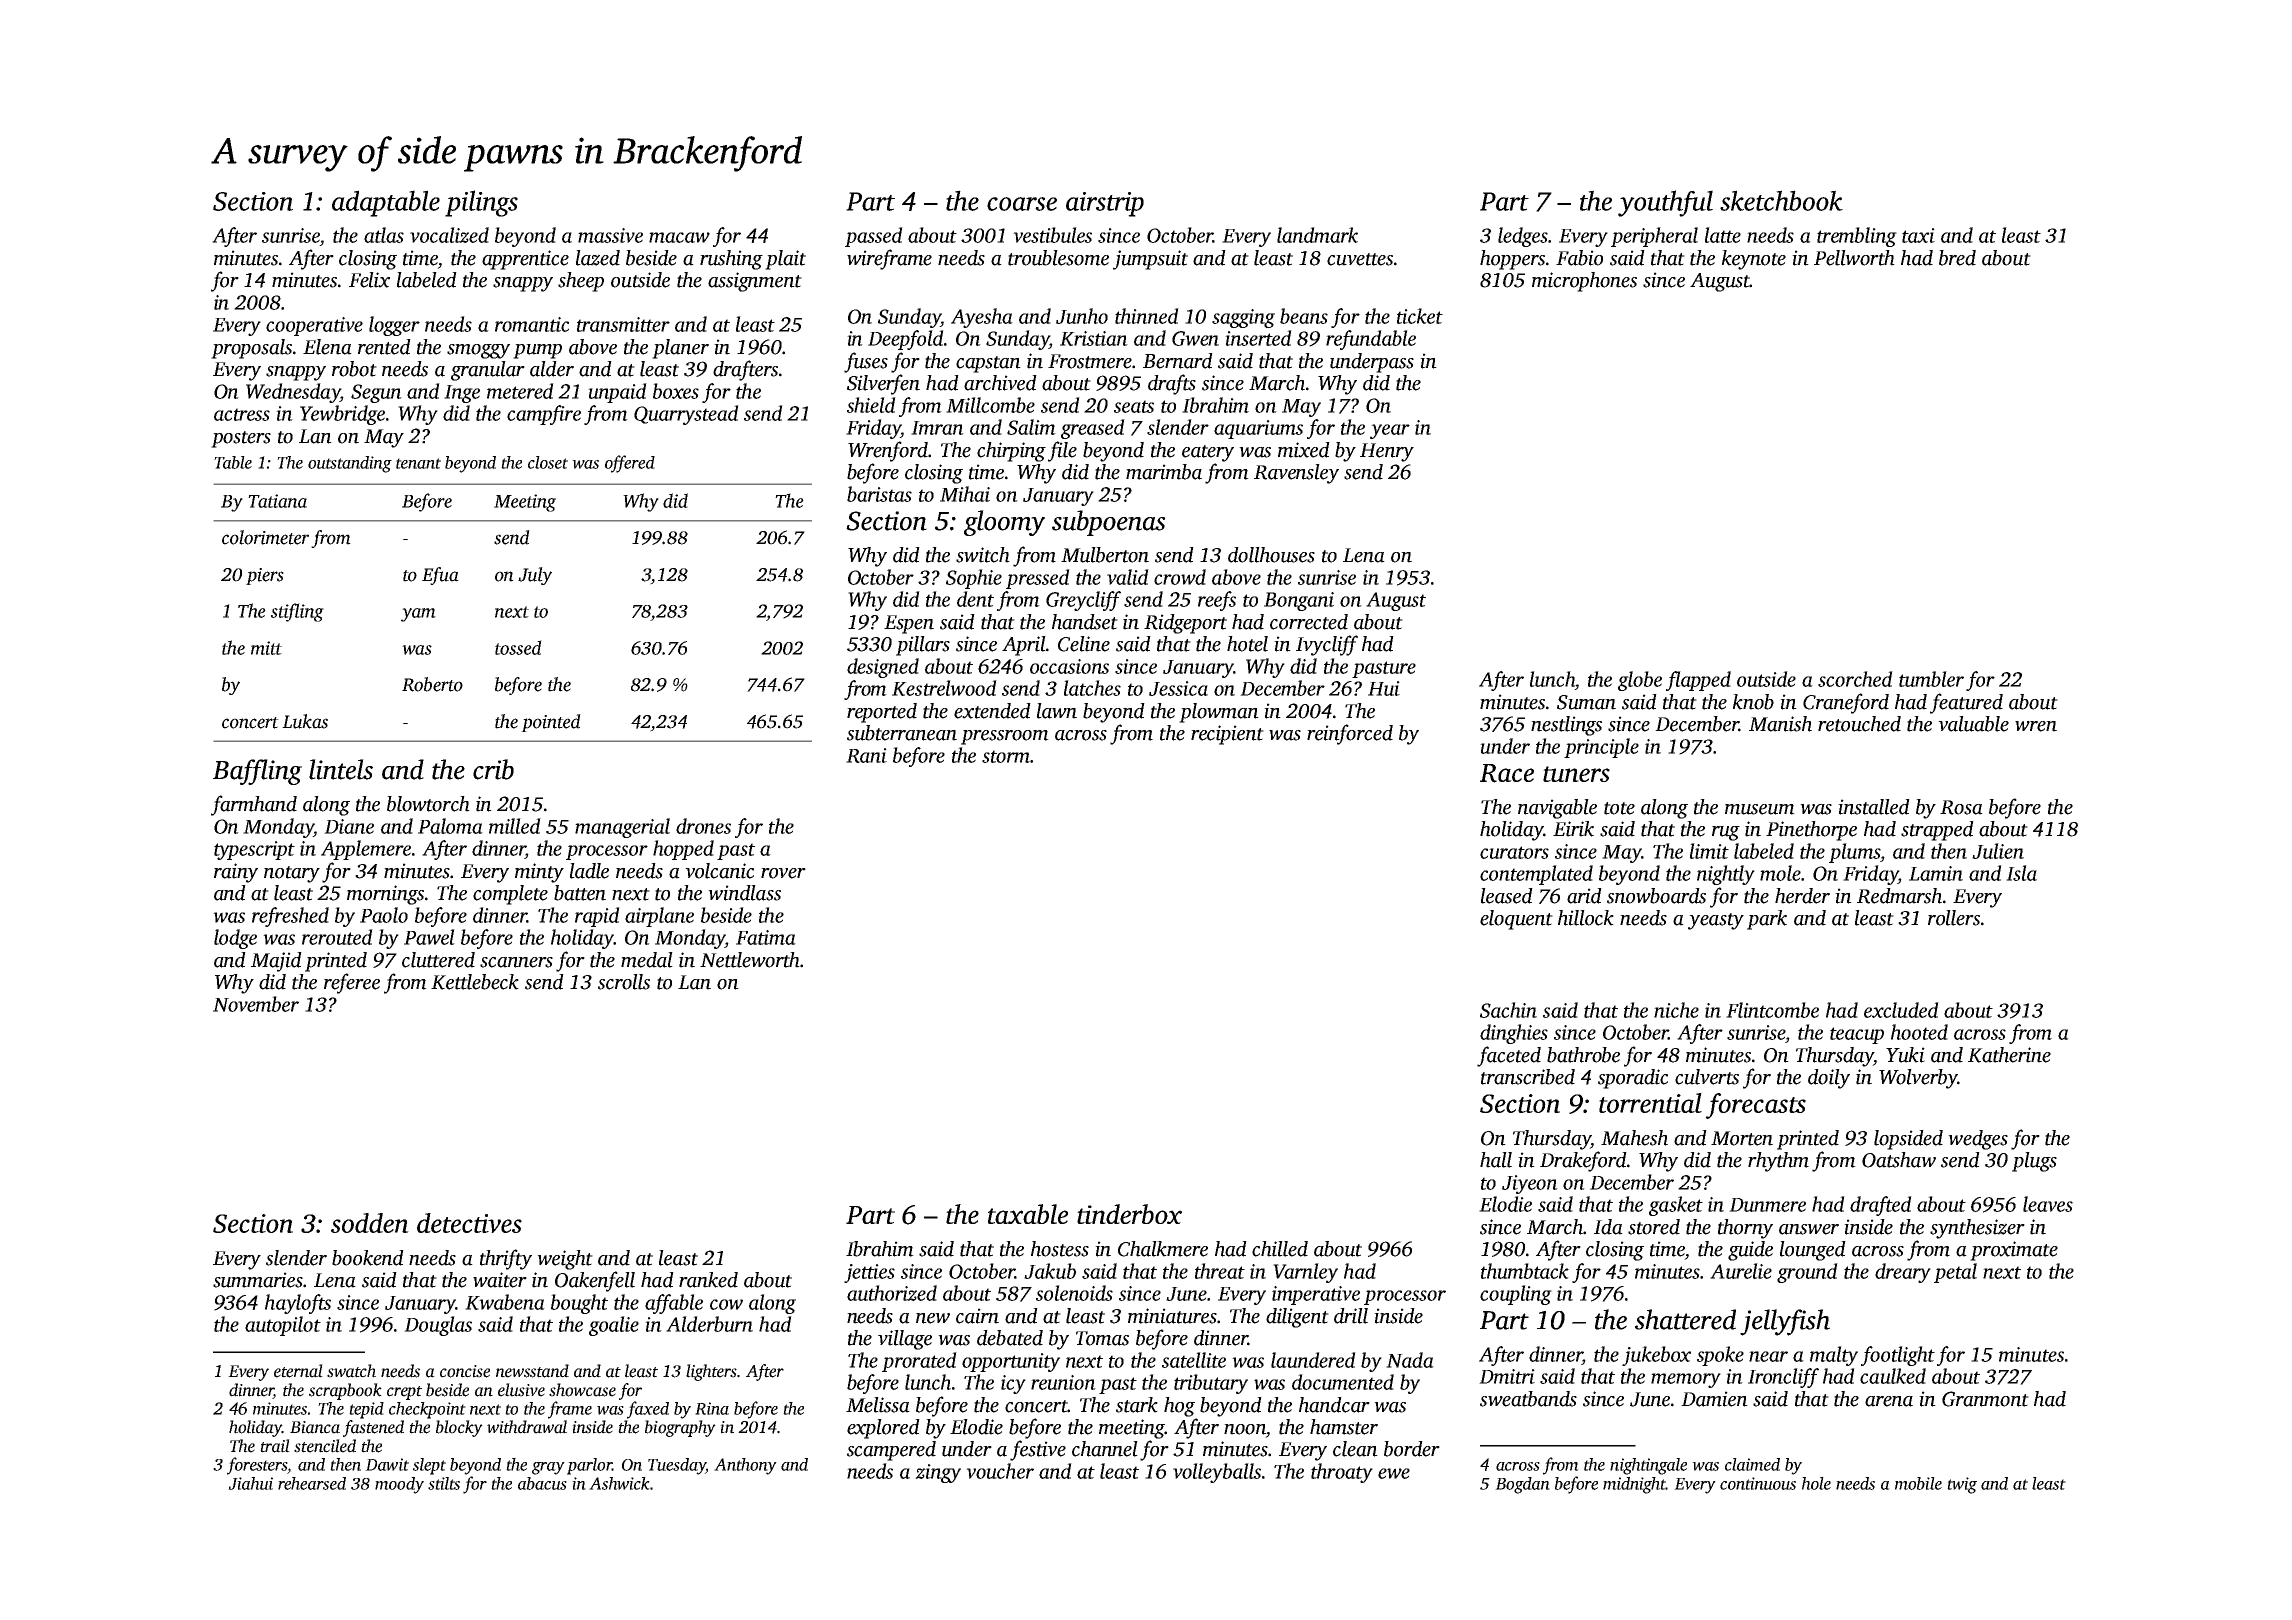 This screenshot has height=1620, width=2292. I want to click on cow, so click(726, 1304).
